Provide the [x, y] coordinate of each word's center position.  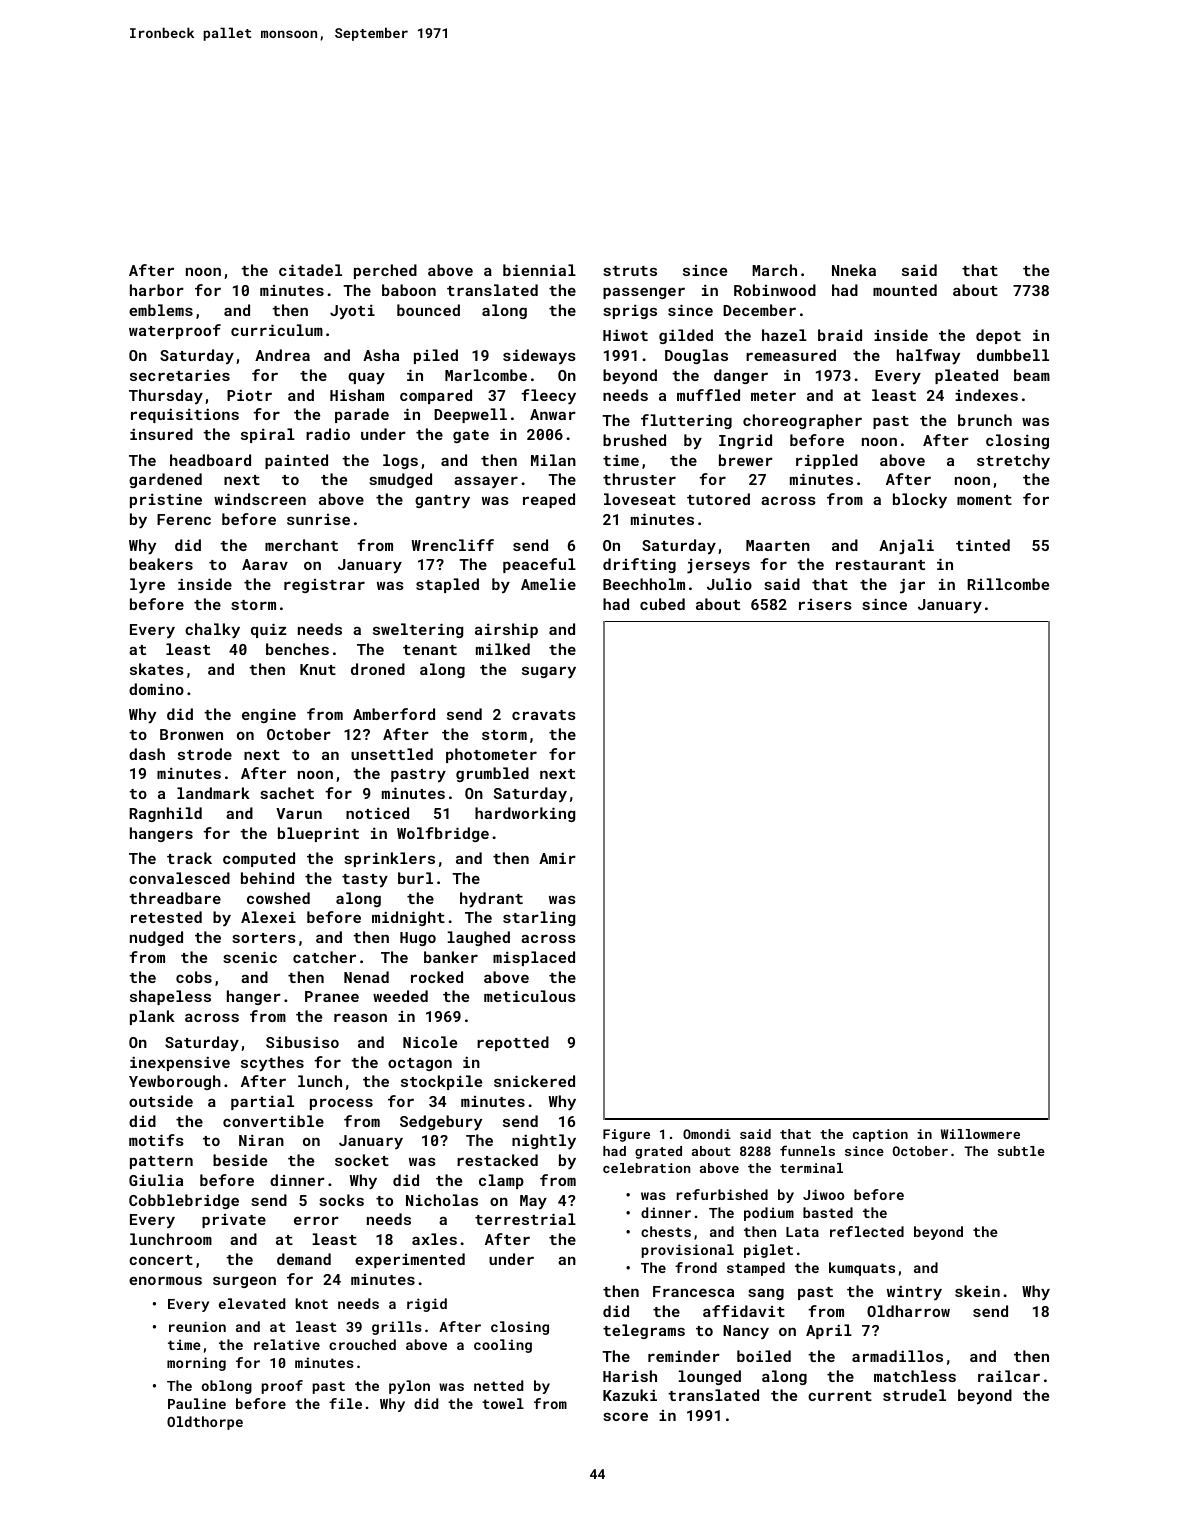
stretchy [1013, 461]
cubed [662, 604]
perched [385, 271]
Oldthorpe [205, 1423]
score [625, 1416]
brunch [985, 420]
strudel [914, 1395]
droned [378, 669]
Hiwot [625, 335]
